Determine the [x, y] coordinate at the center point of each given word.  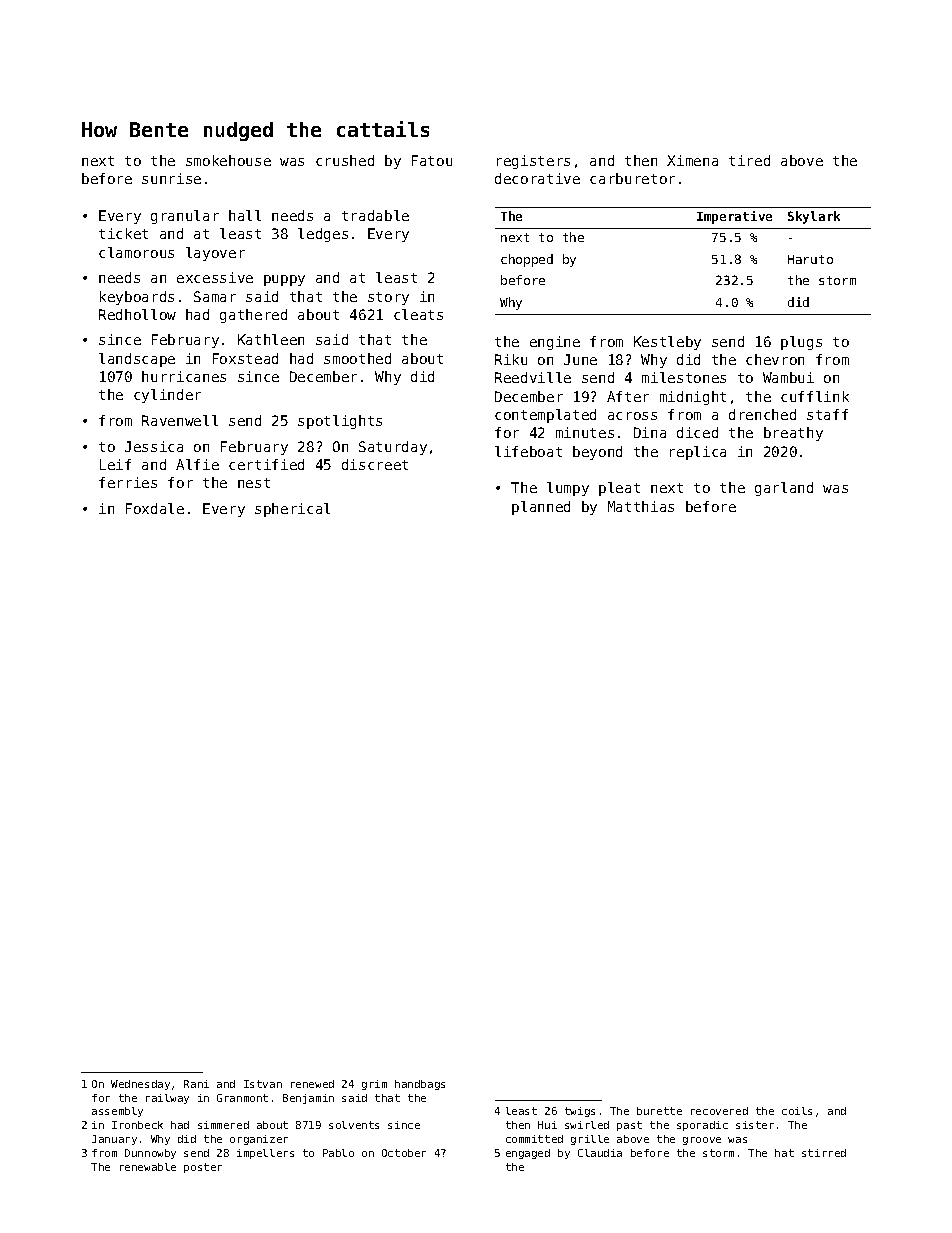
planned [541, 508]
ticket [123, 233]
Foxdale [155, 508]
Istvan [263, 1084]
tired [749, 160]
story [388, 298]
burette [659, 1111]
